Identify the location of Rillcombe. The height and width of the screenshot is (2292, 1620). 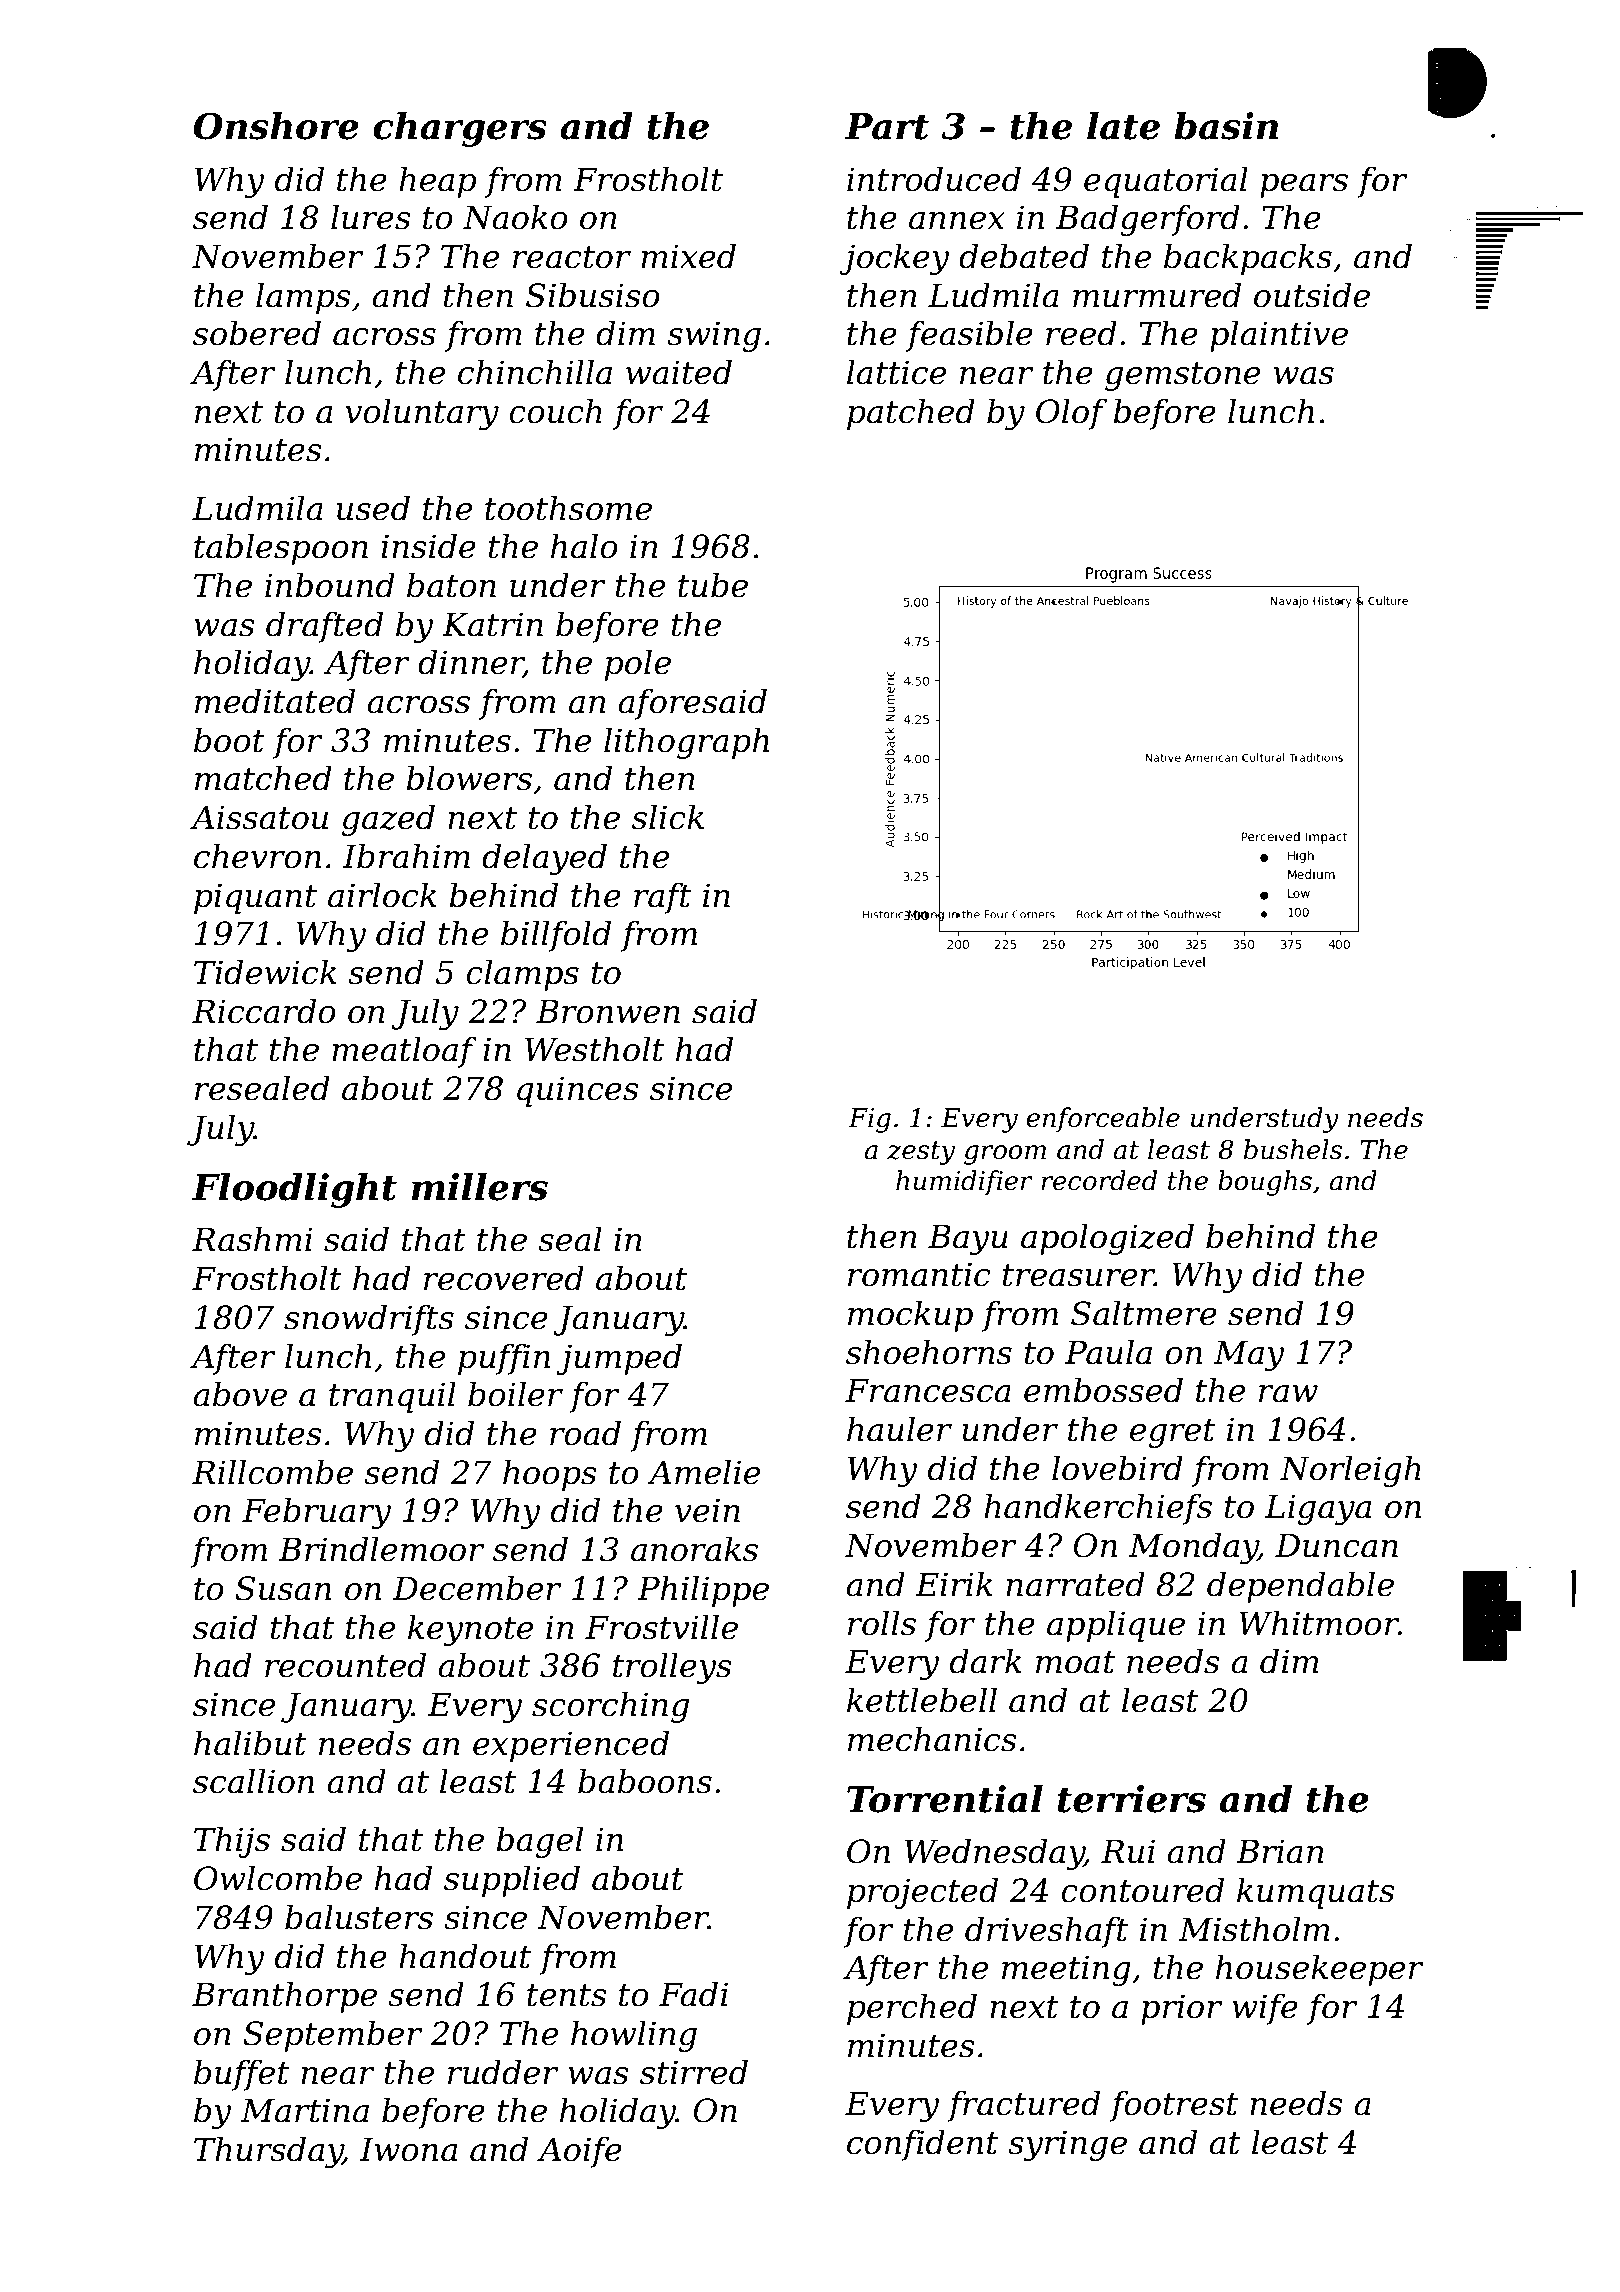
(272, 1472).
